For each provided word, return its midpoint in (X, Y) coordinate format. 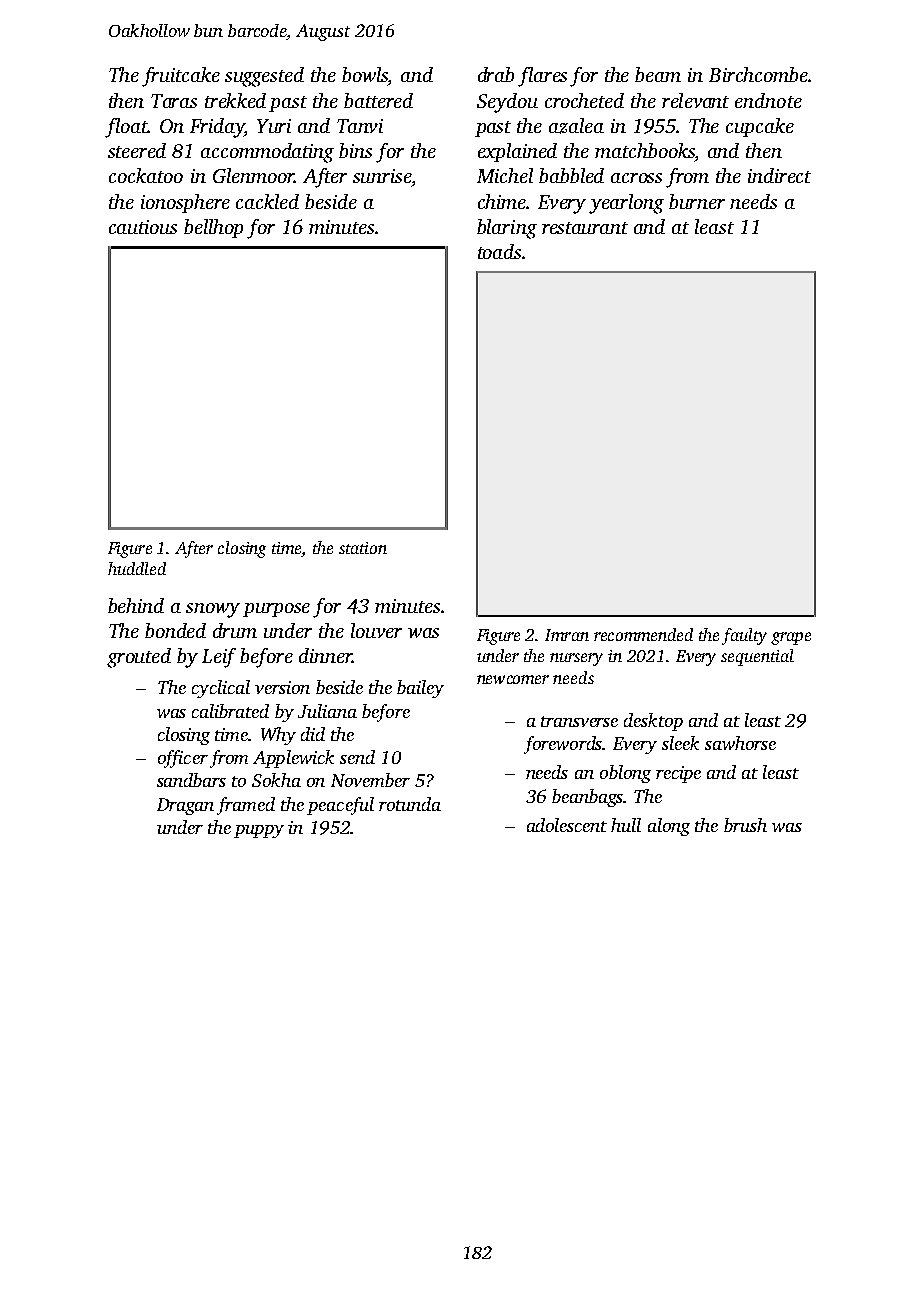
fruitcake (181, 77)
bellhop (213, 228)
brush (745, 825)
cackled (267, 201)
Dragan (185, 806)
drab (496, 74)
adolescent (567, 825)
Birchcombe (758, 74)
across (636, 178)
